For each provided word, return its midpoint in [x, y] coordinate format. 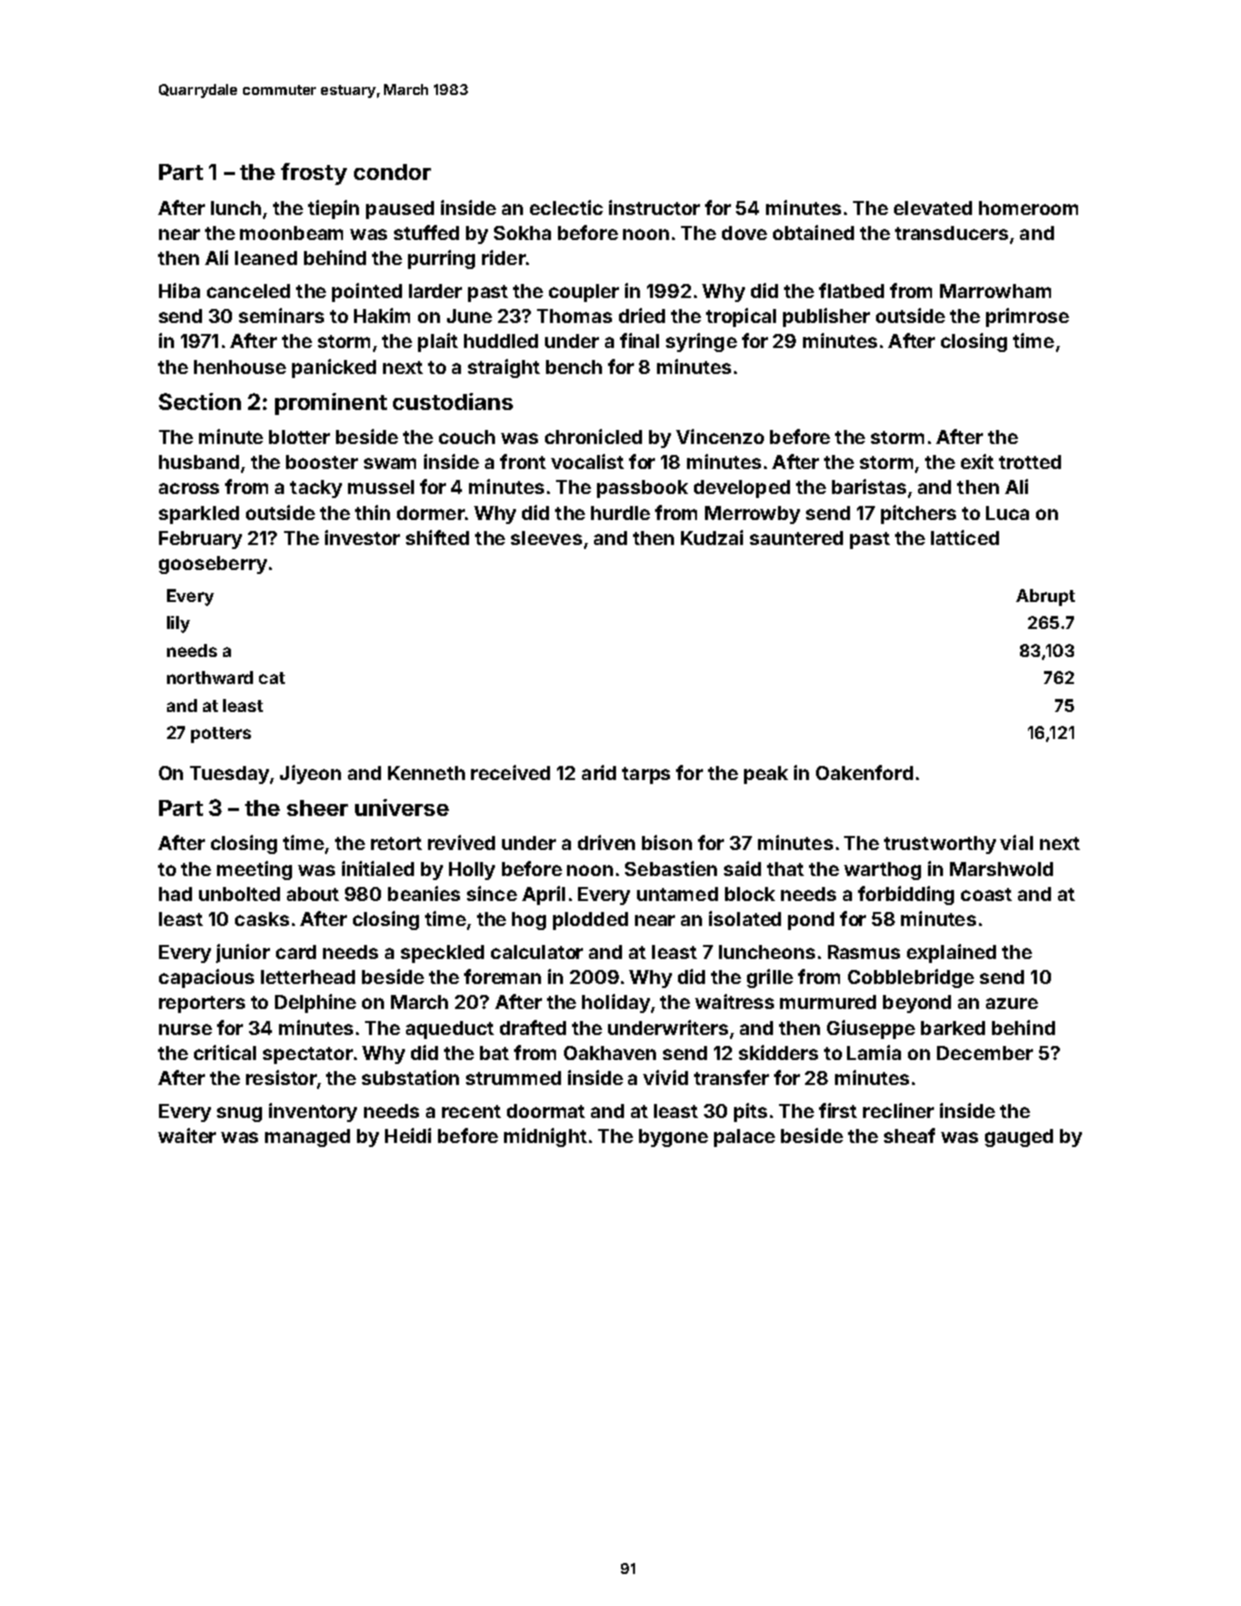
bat [494, 1053]
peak [766, 775]
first [838, 1110]
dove [744, 233]
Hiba [179, 290]
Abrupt [1045, 597]
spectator [308, 1055]
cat [272, 678]
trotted [1030, 462]
